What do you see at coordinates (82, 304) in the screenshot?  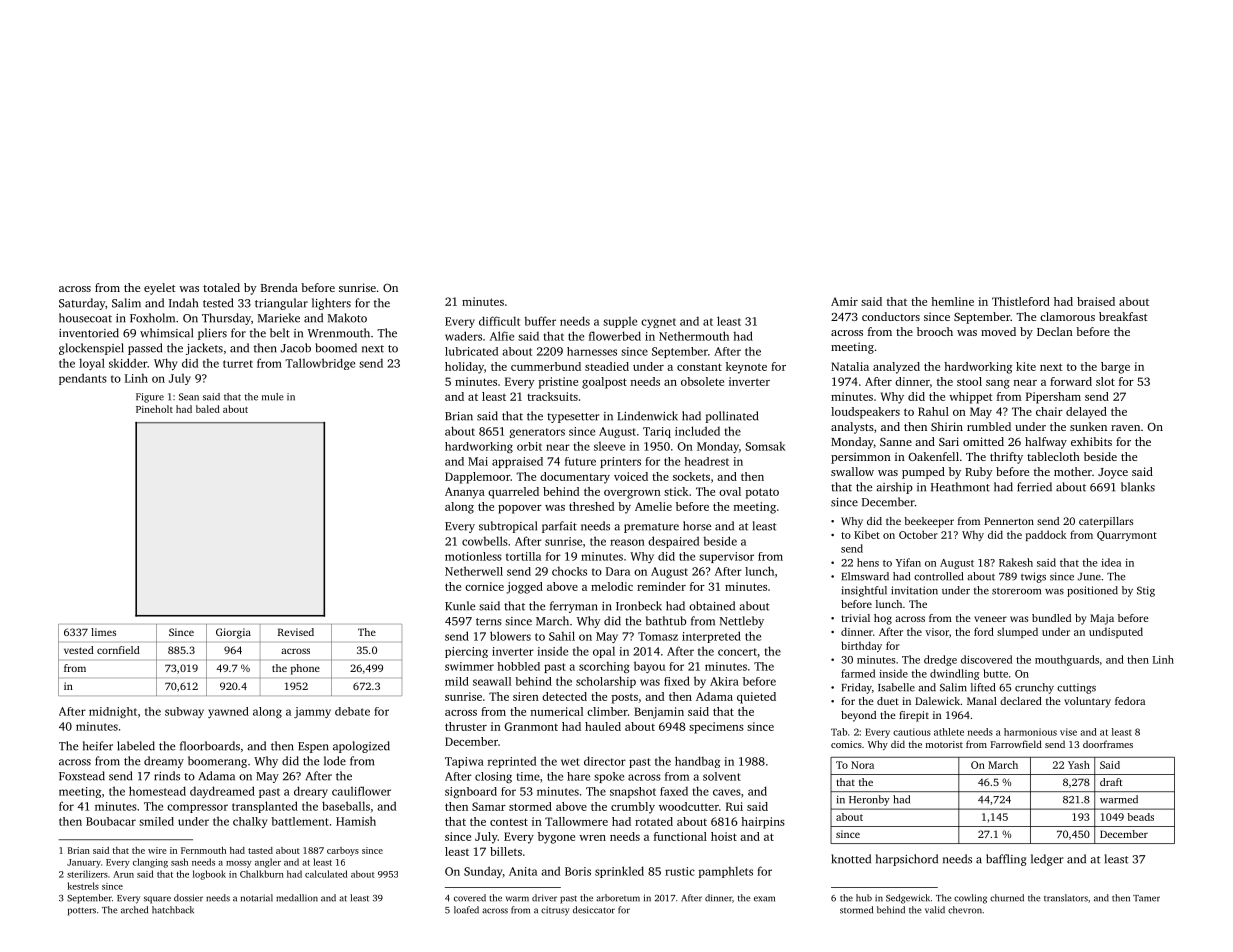 I see `Saturday` at bounding box center [82, 304].
